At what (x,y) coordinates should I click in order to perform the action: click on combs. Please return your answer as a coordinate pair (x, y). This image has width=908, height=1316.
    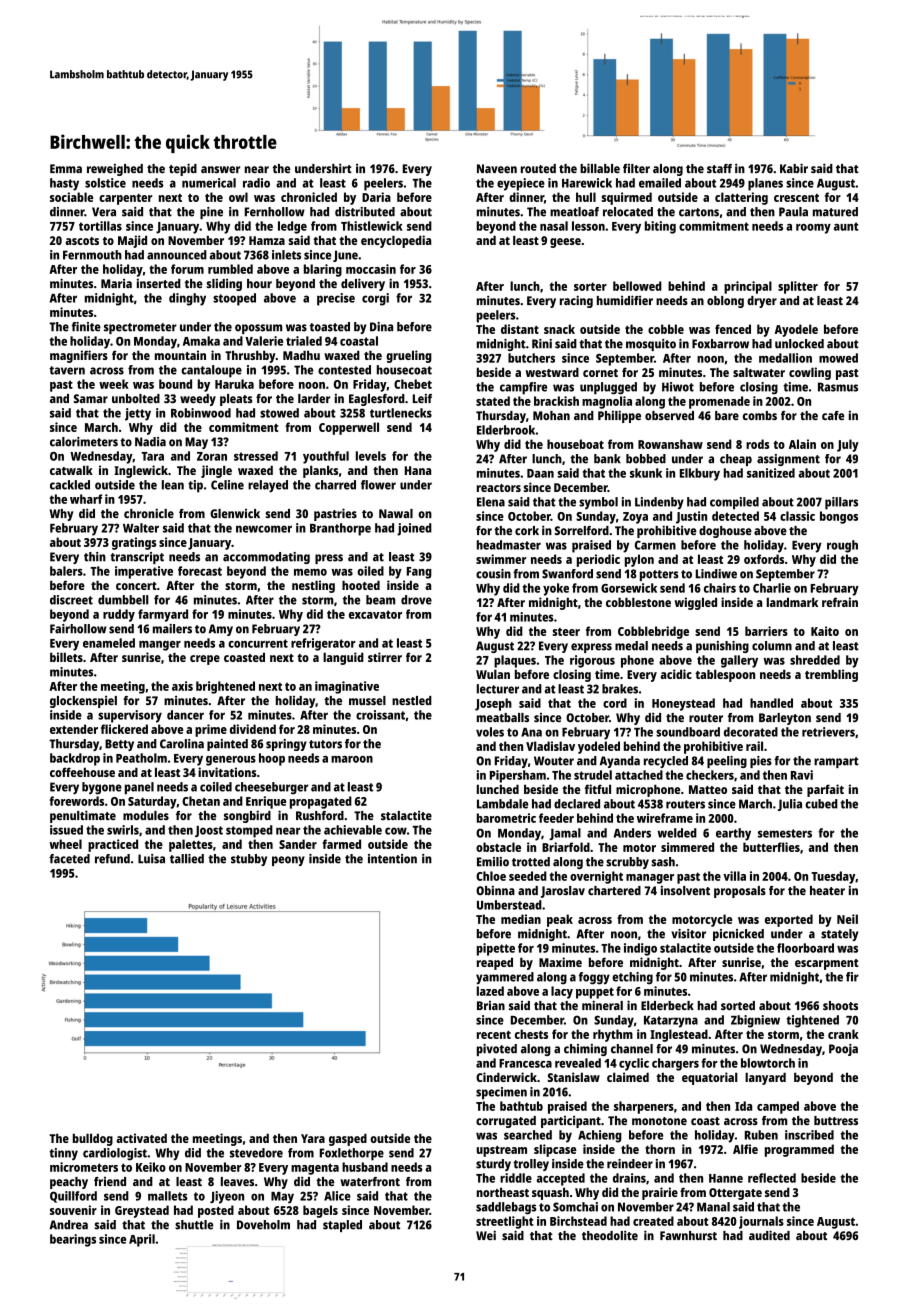
    Looking at the image, I should click on (760, 415).
